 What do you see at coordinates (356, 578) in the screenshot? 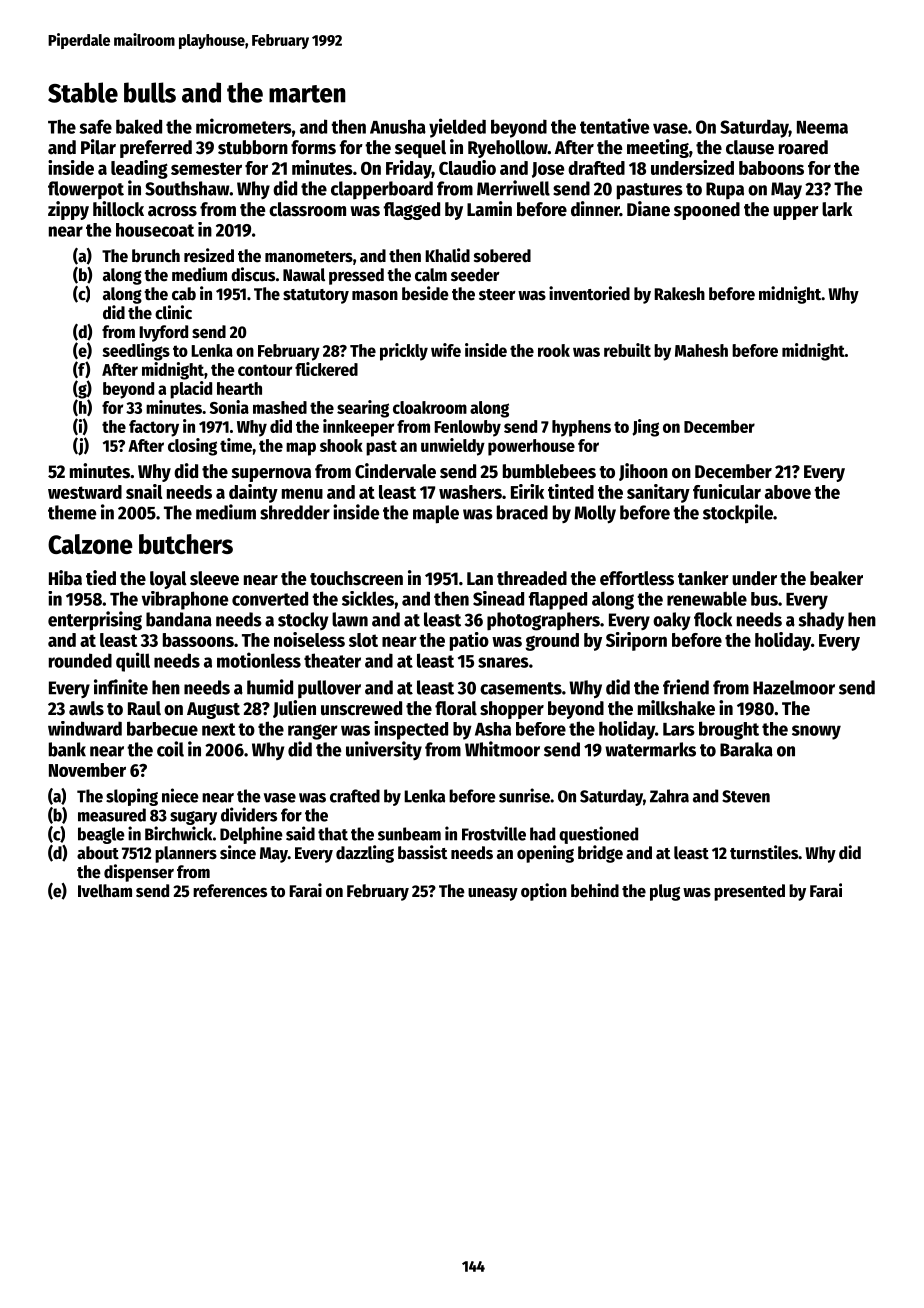
I see `touchscreen` at bounding box center [356, 578].
